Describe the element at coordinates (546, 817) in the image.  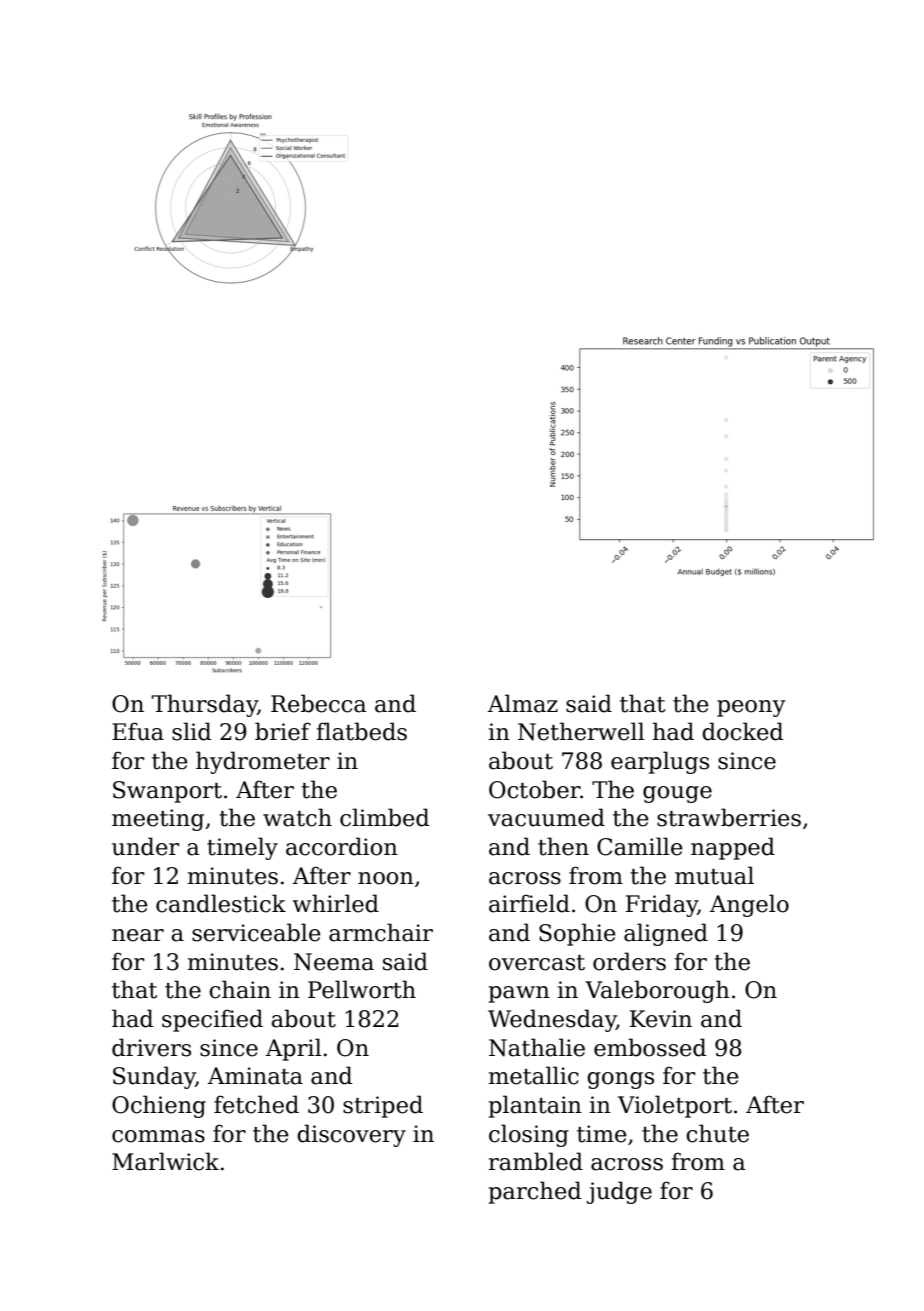
I see `vacuumed` at that location.
